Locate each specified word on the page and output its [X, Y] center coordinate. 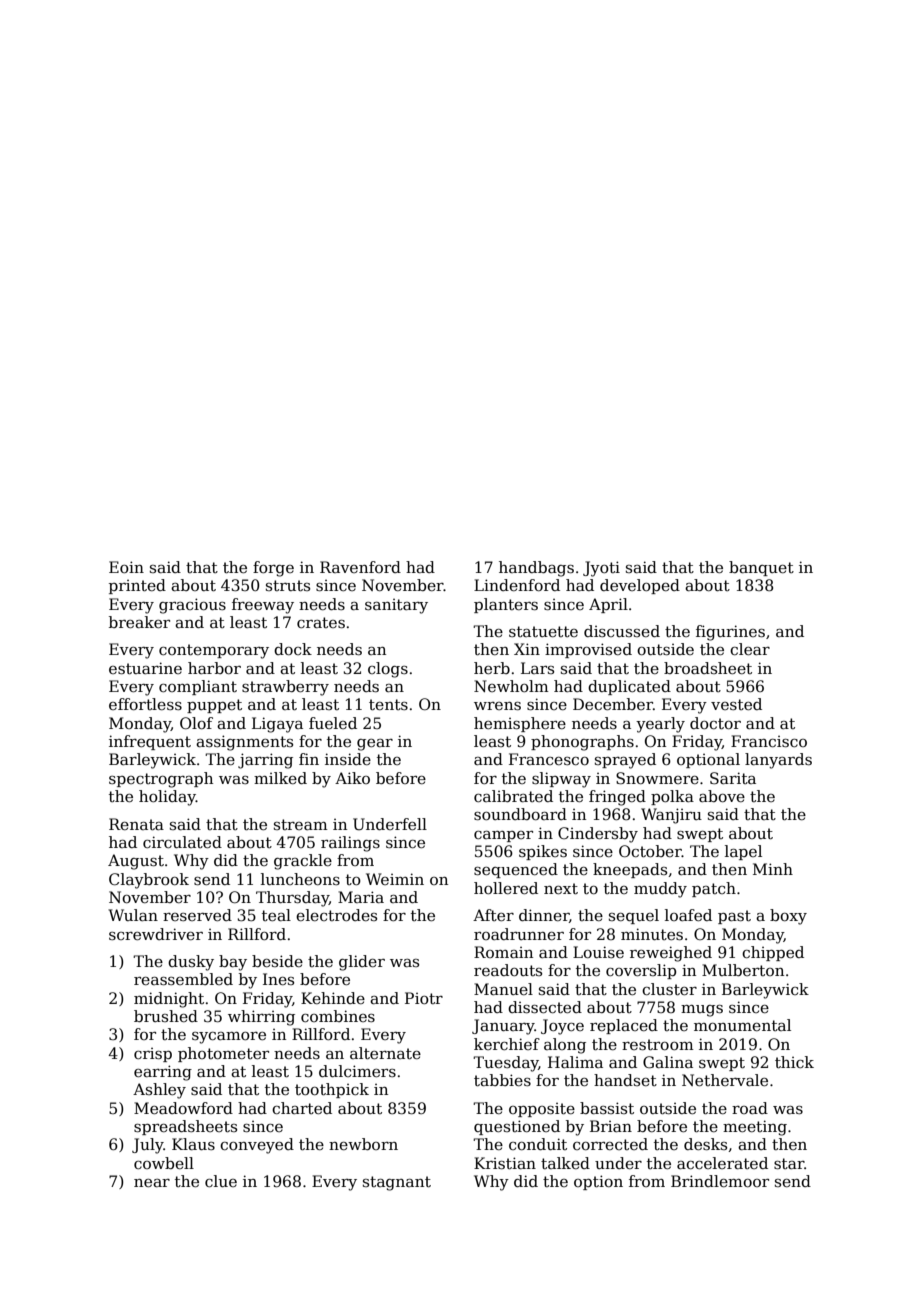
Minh [773, 869]
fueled [333, 723]
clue [221, 1181]
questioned [517, 1127]
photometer [223, 1054]
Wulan [133, 915]
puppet [214, 706]
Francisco [769, 741]
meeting [755, 1128]
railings [350, 844]
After [493, 915]
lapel [743, 852]
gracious [192, 606]
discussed [622, 631]
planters [506, 605]
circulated [182, 842]
